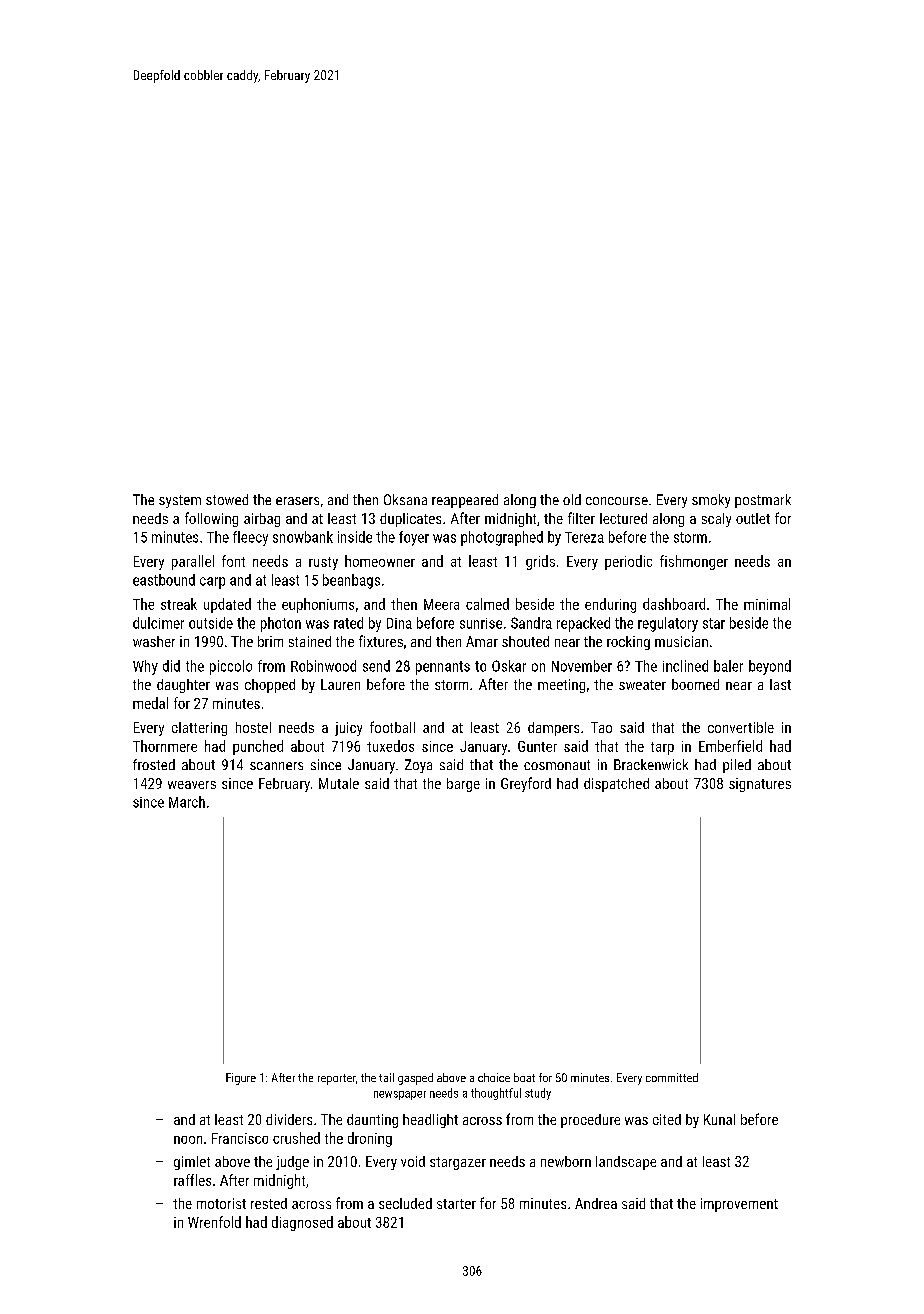  Describe the element at coordinates (405, 499) in the document. I see `Oksana` at that location.
